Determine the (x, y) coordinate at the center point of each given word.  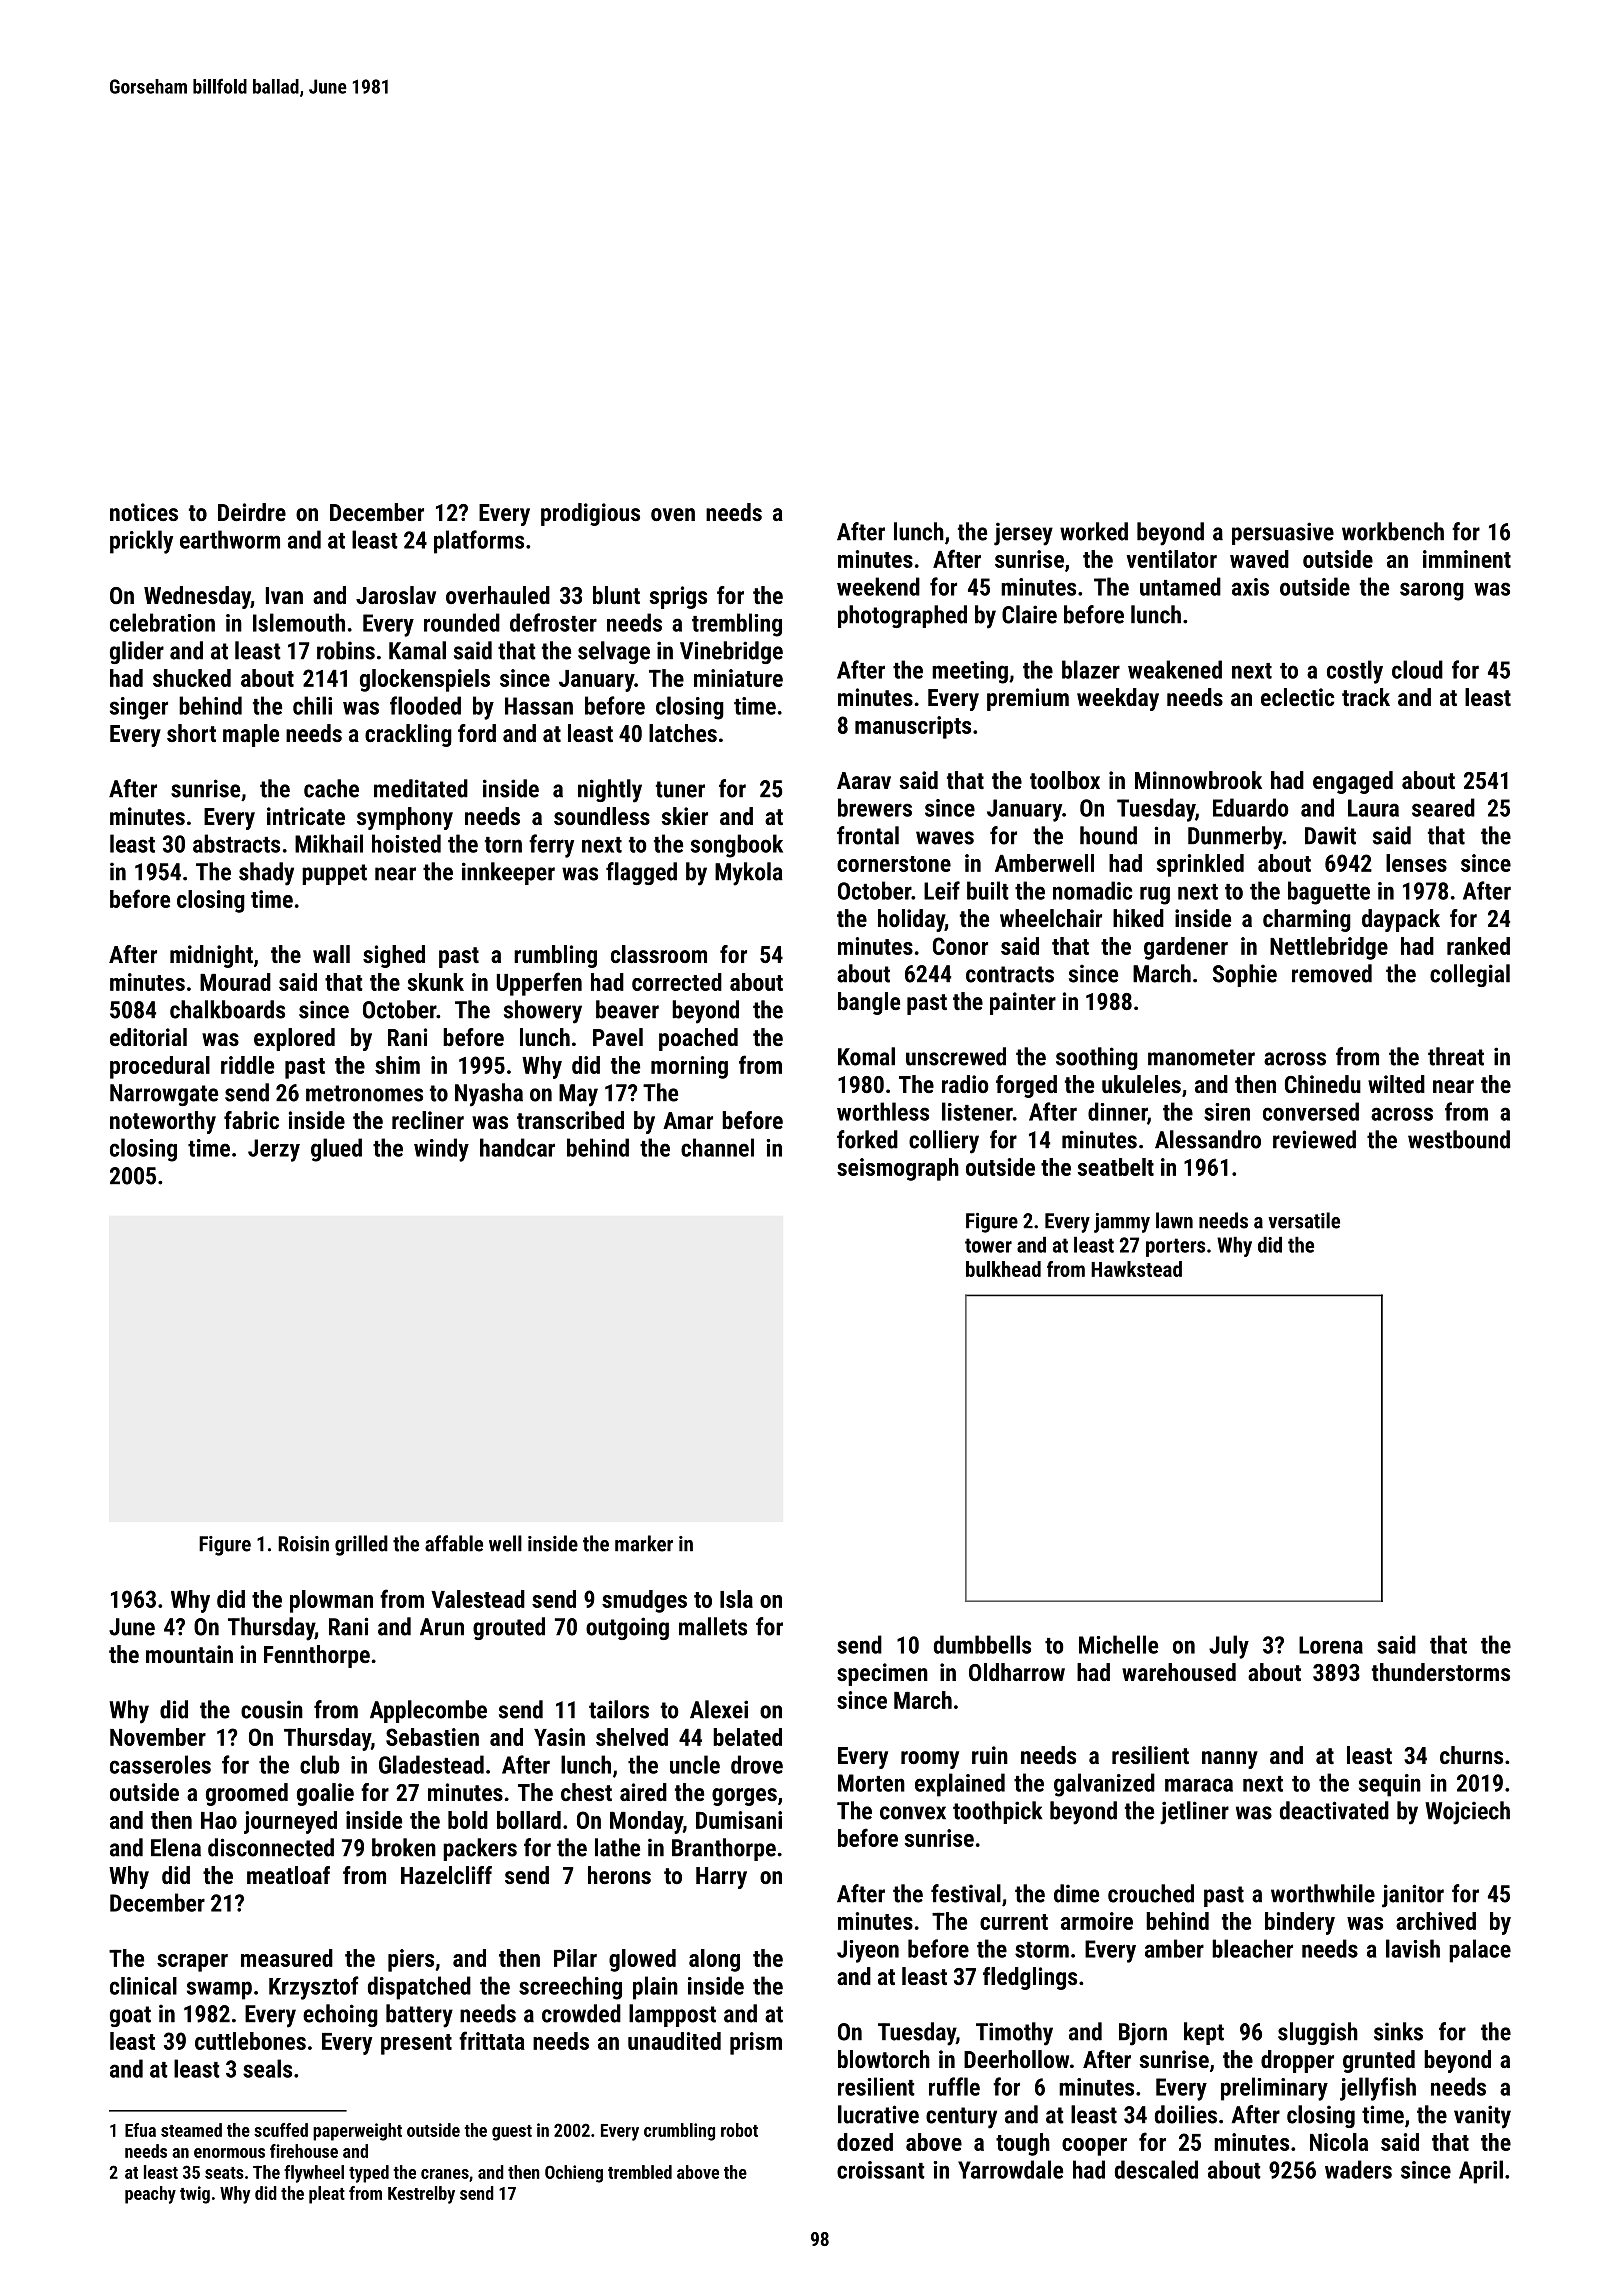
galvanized (1104, 1785)
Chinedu (1323, 1084)
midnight (211, 956)
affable (454, 1543)
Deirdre (252, 512)
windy (441, 1150)
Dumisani (739, 1820)
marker (644, 1543)
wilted (1396, 1084)
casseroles (160, 1764)
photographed (902, 616)
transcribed (570, 1120)
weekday (1118, 699)
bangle (869, 1003)
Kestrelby (421, 2195)
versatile (1304, 1220)
